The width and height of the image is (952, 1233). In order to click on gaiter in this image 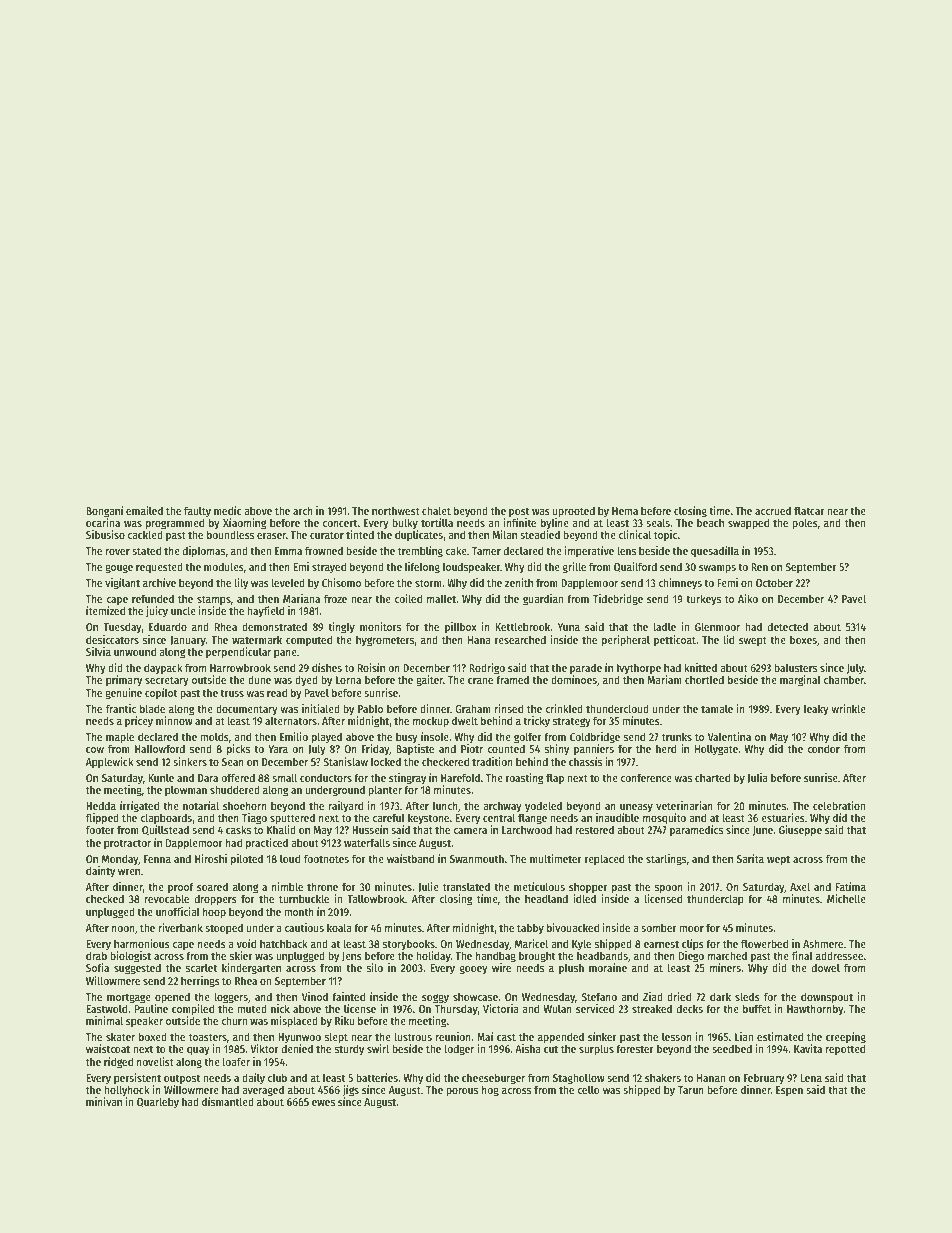, I will do `click(429, 681)`.
